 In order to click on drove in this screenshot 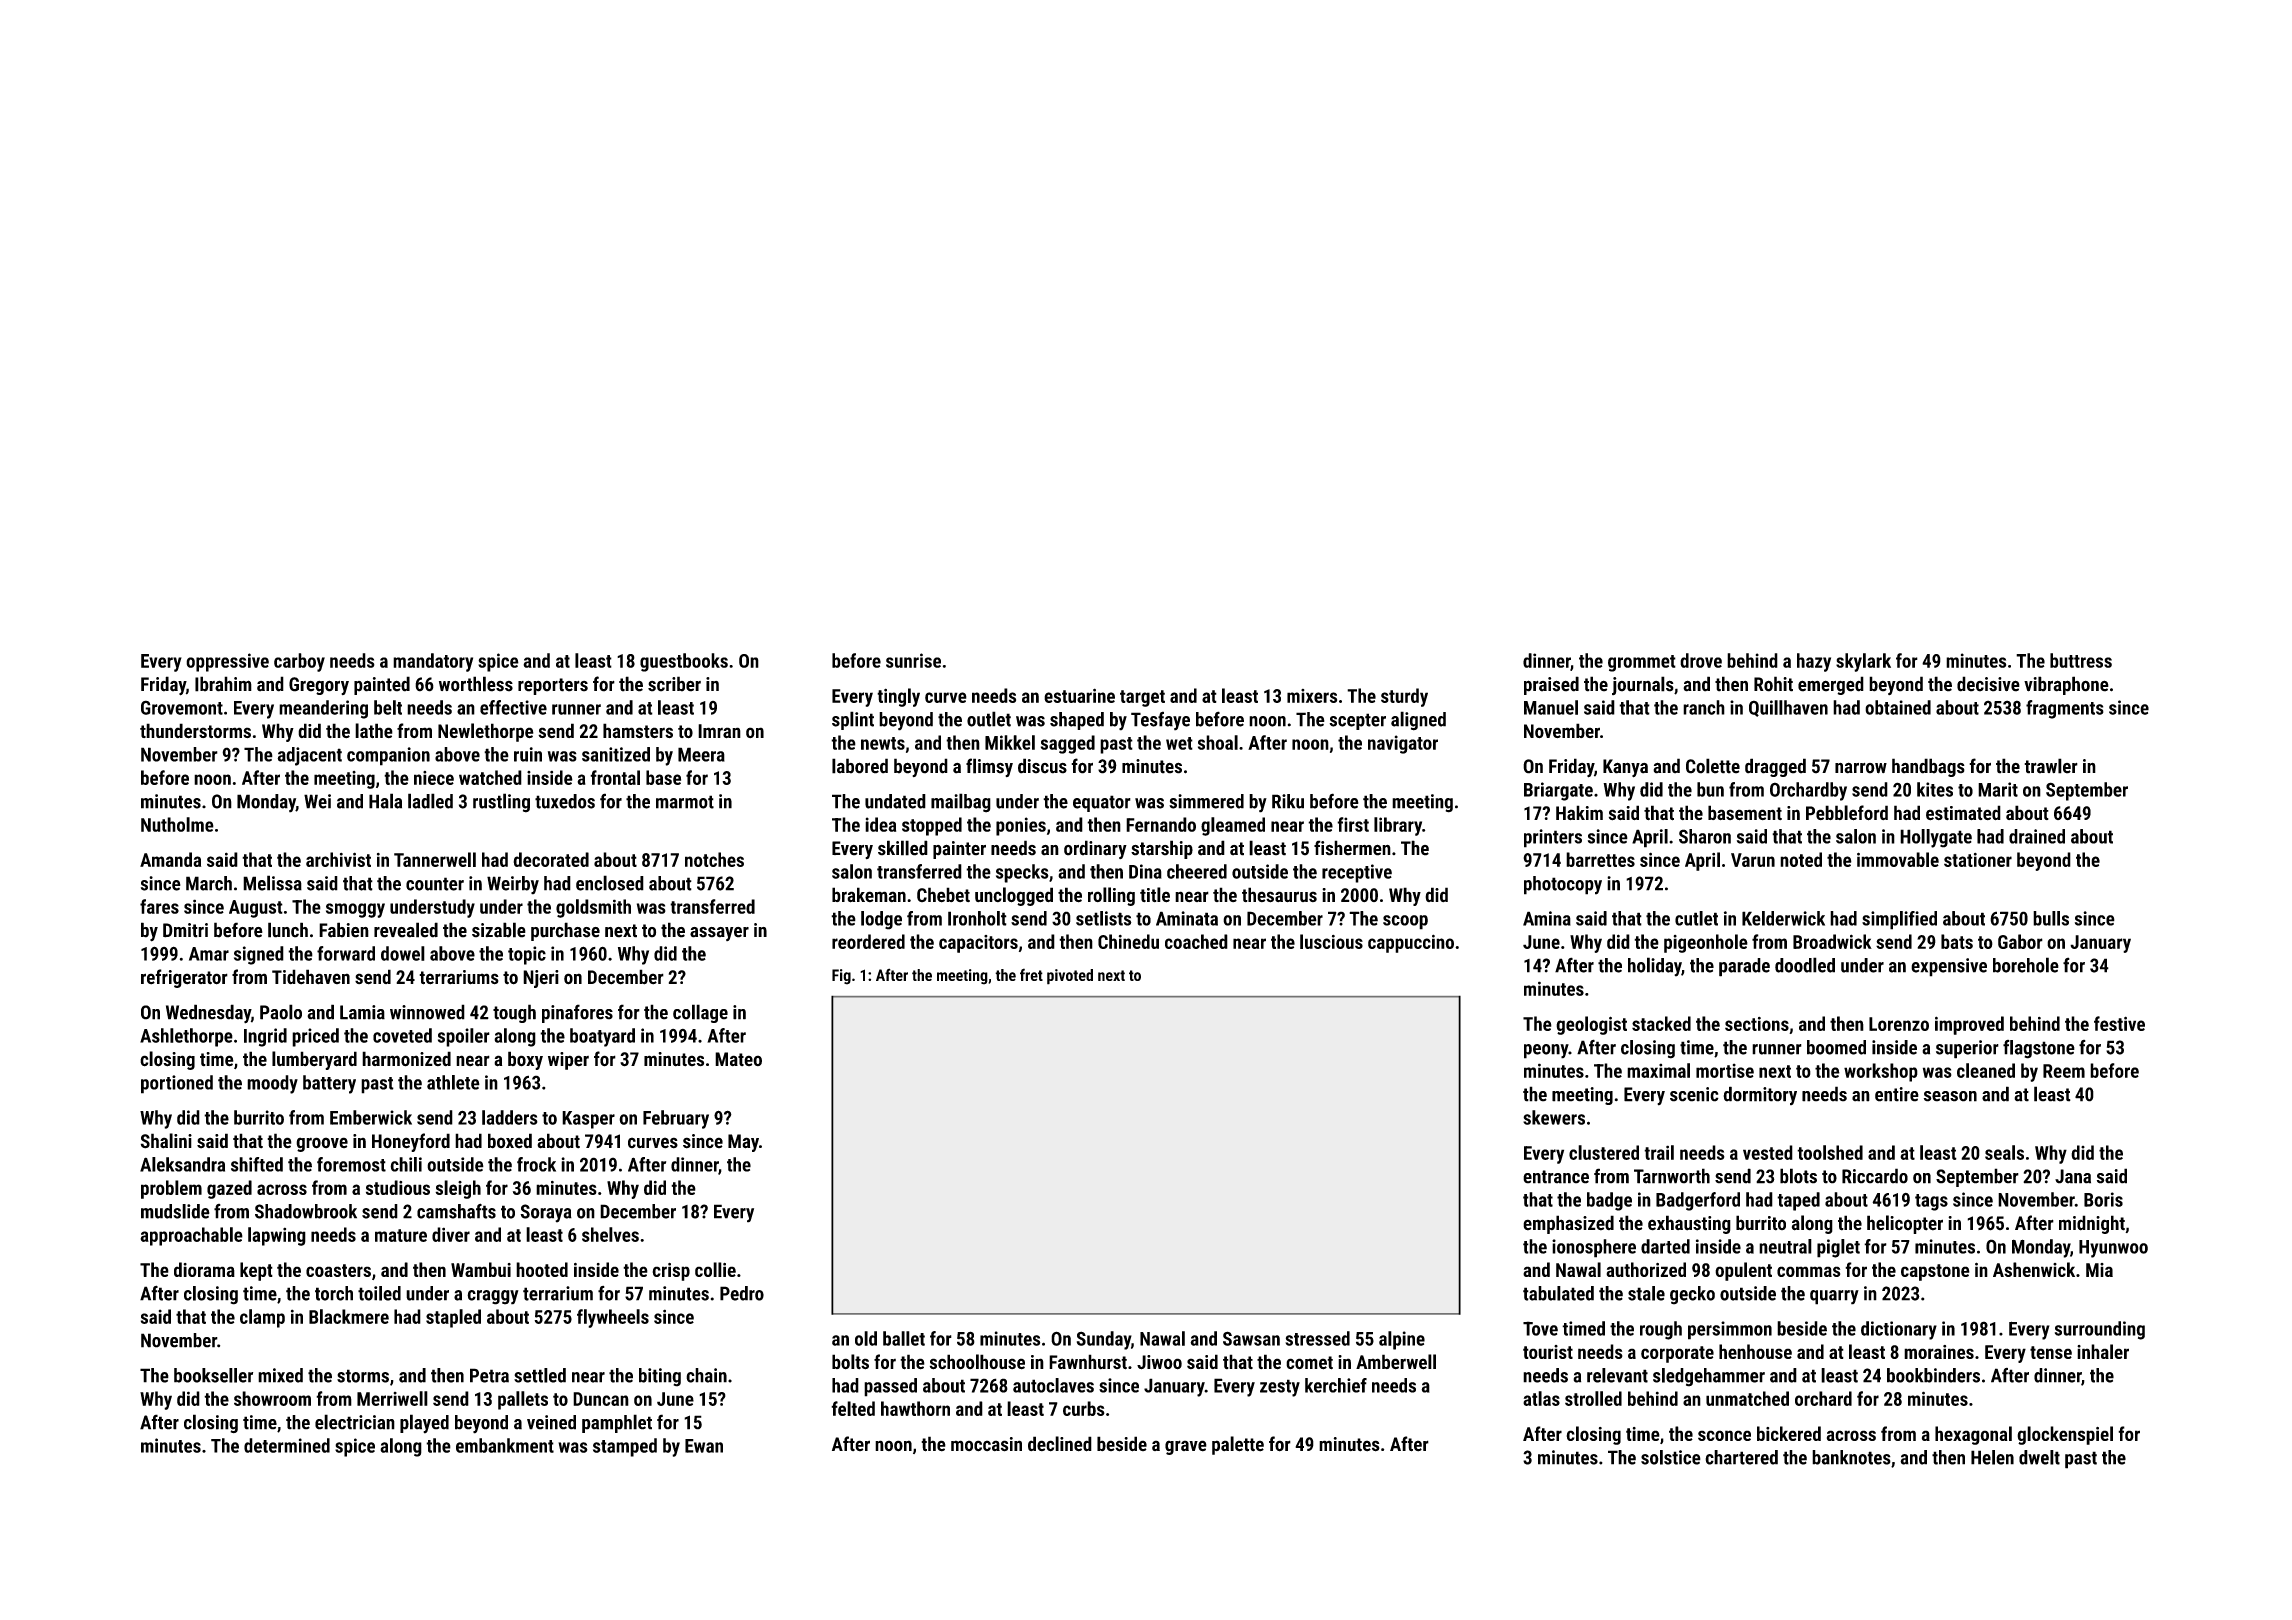, I will do `click(1701, 660)`.
